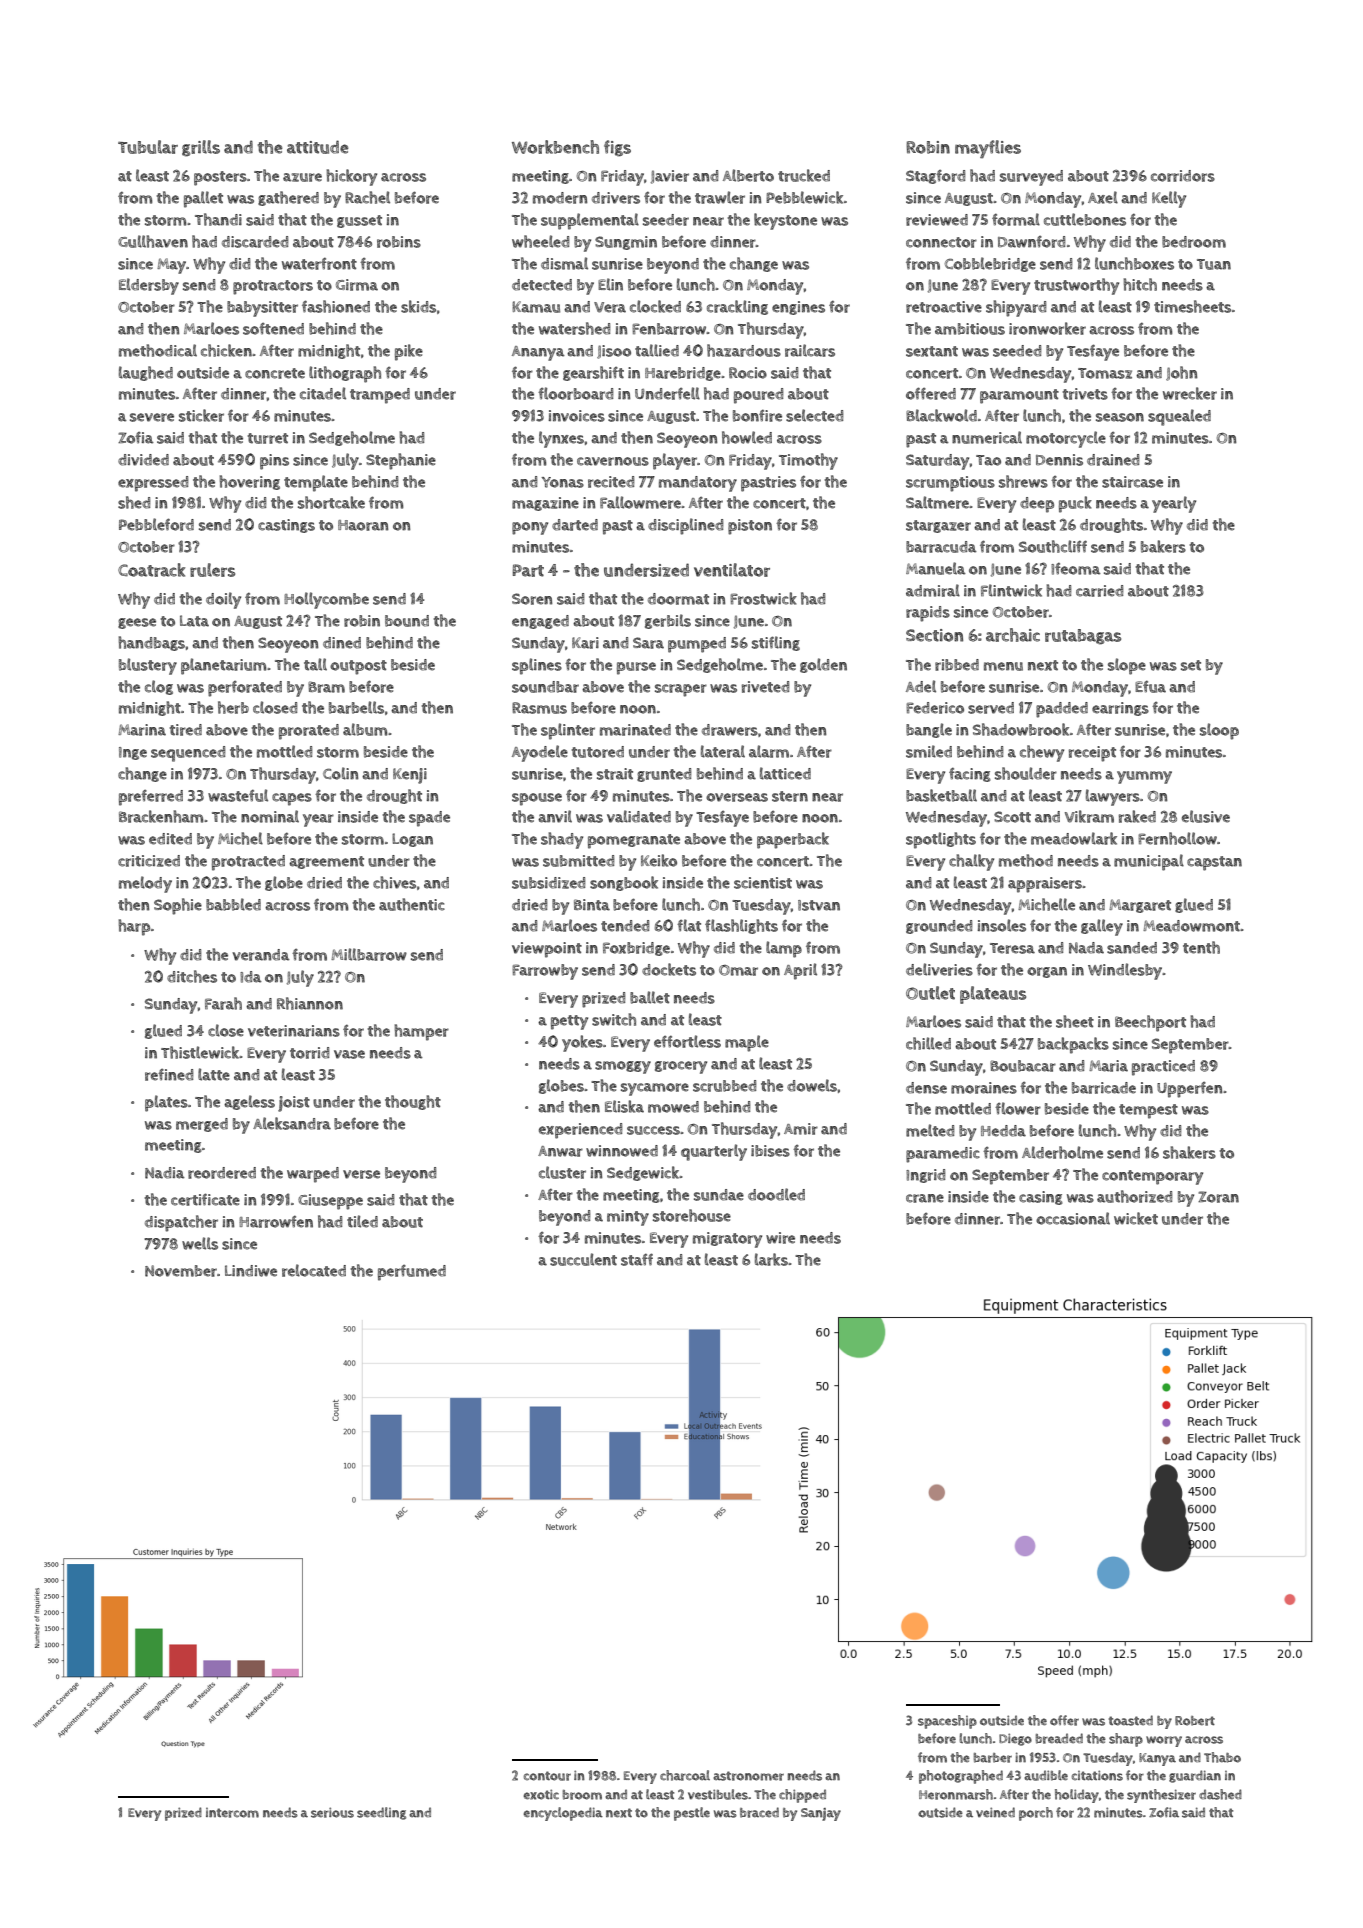 The width and height of the screenshot is (1363, 1928). I want to click on dowels, so click(812, 1085).
